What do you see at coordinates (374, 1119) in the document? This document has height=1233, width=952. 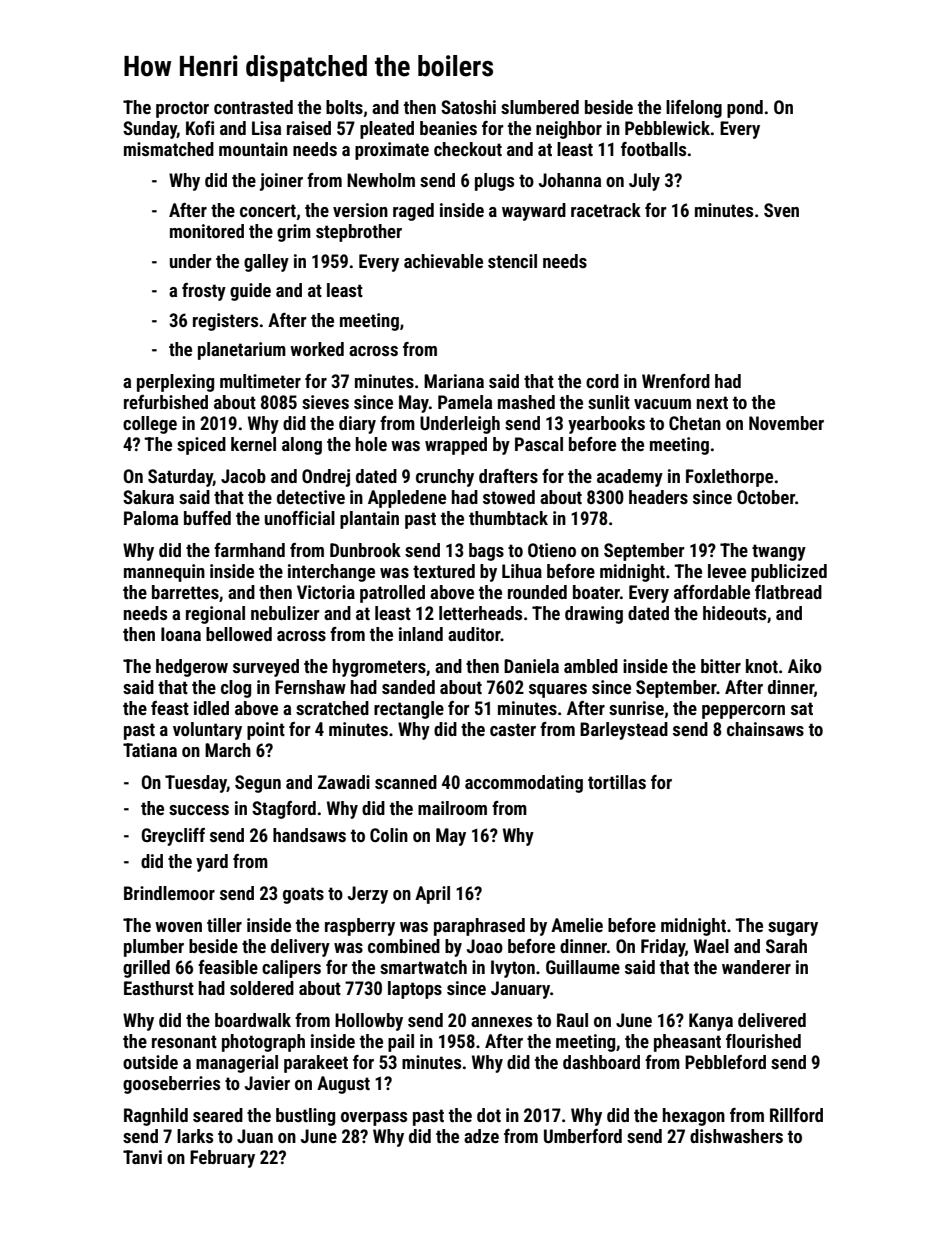 I see `overpass` at bounding box center [374, 1119].
